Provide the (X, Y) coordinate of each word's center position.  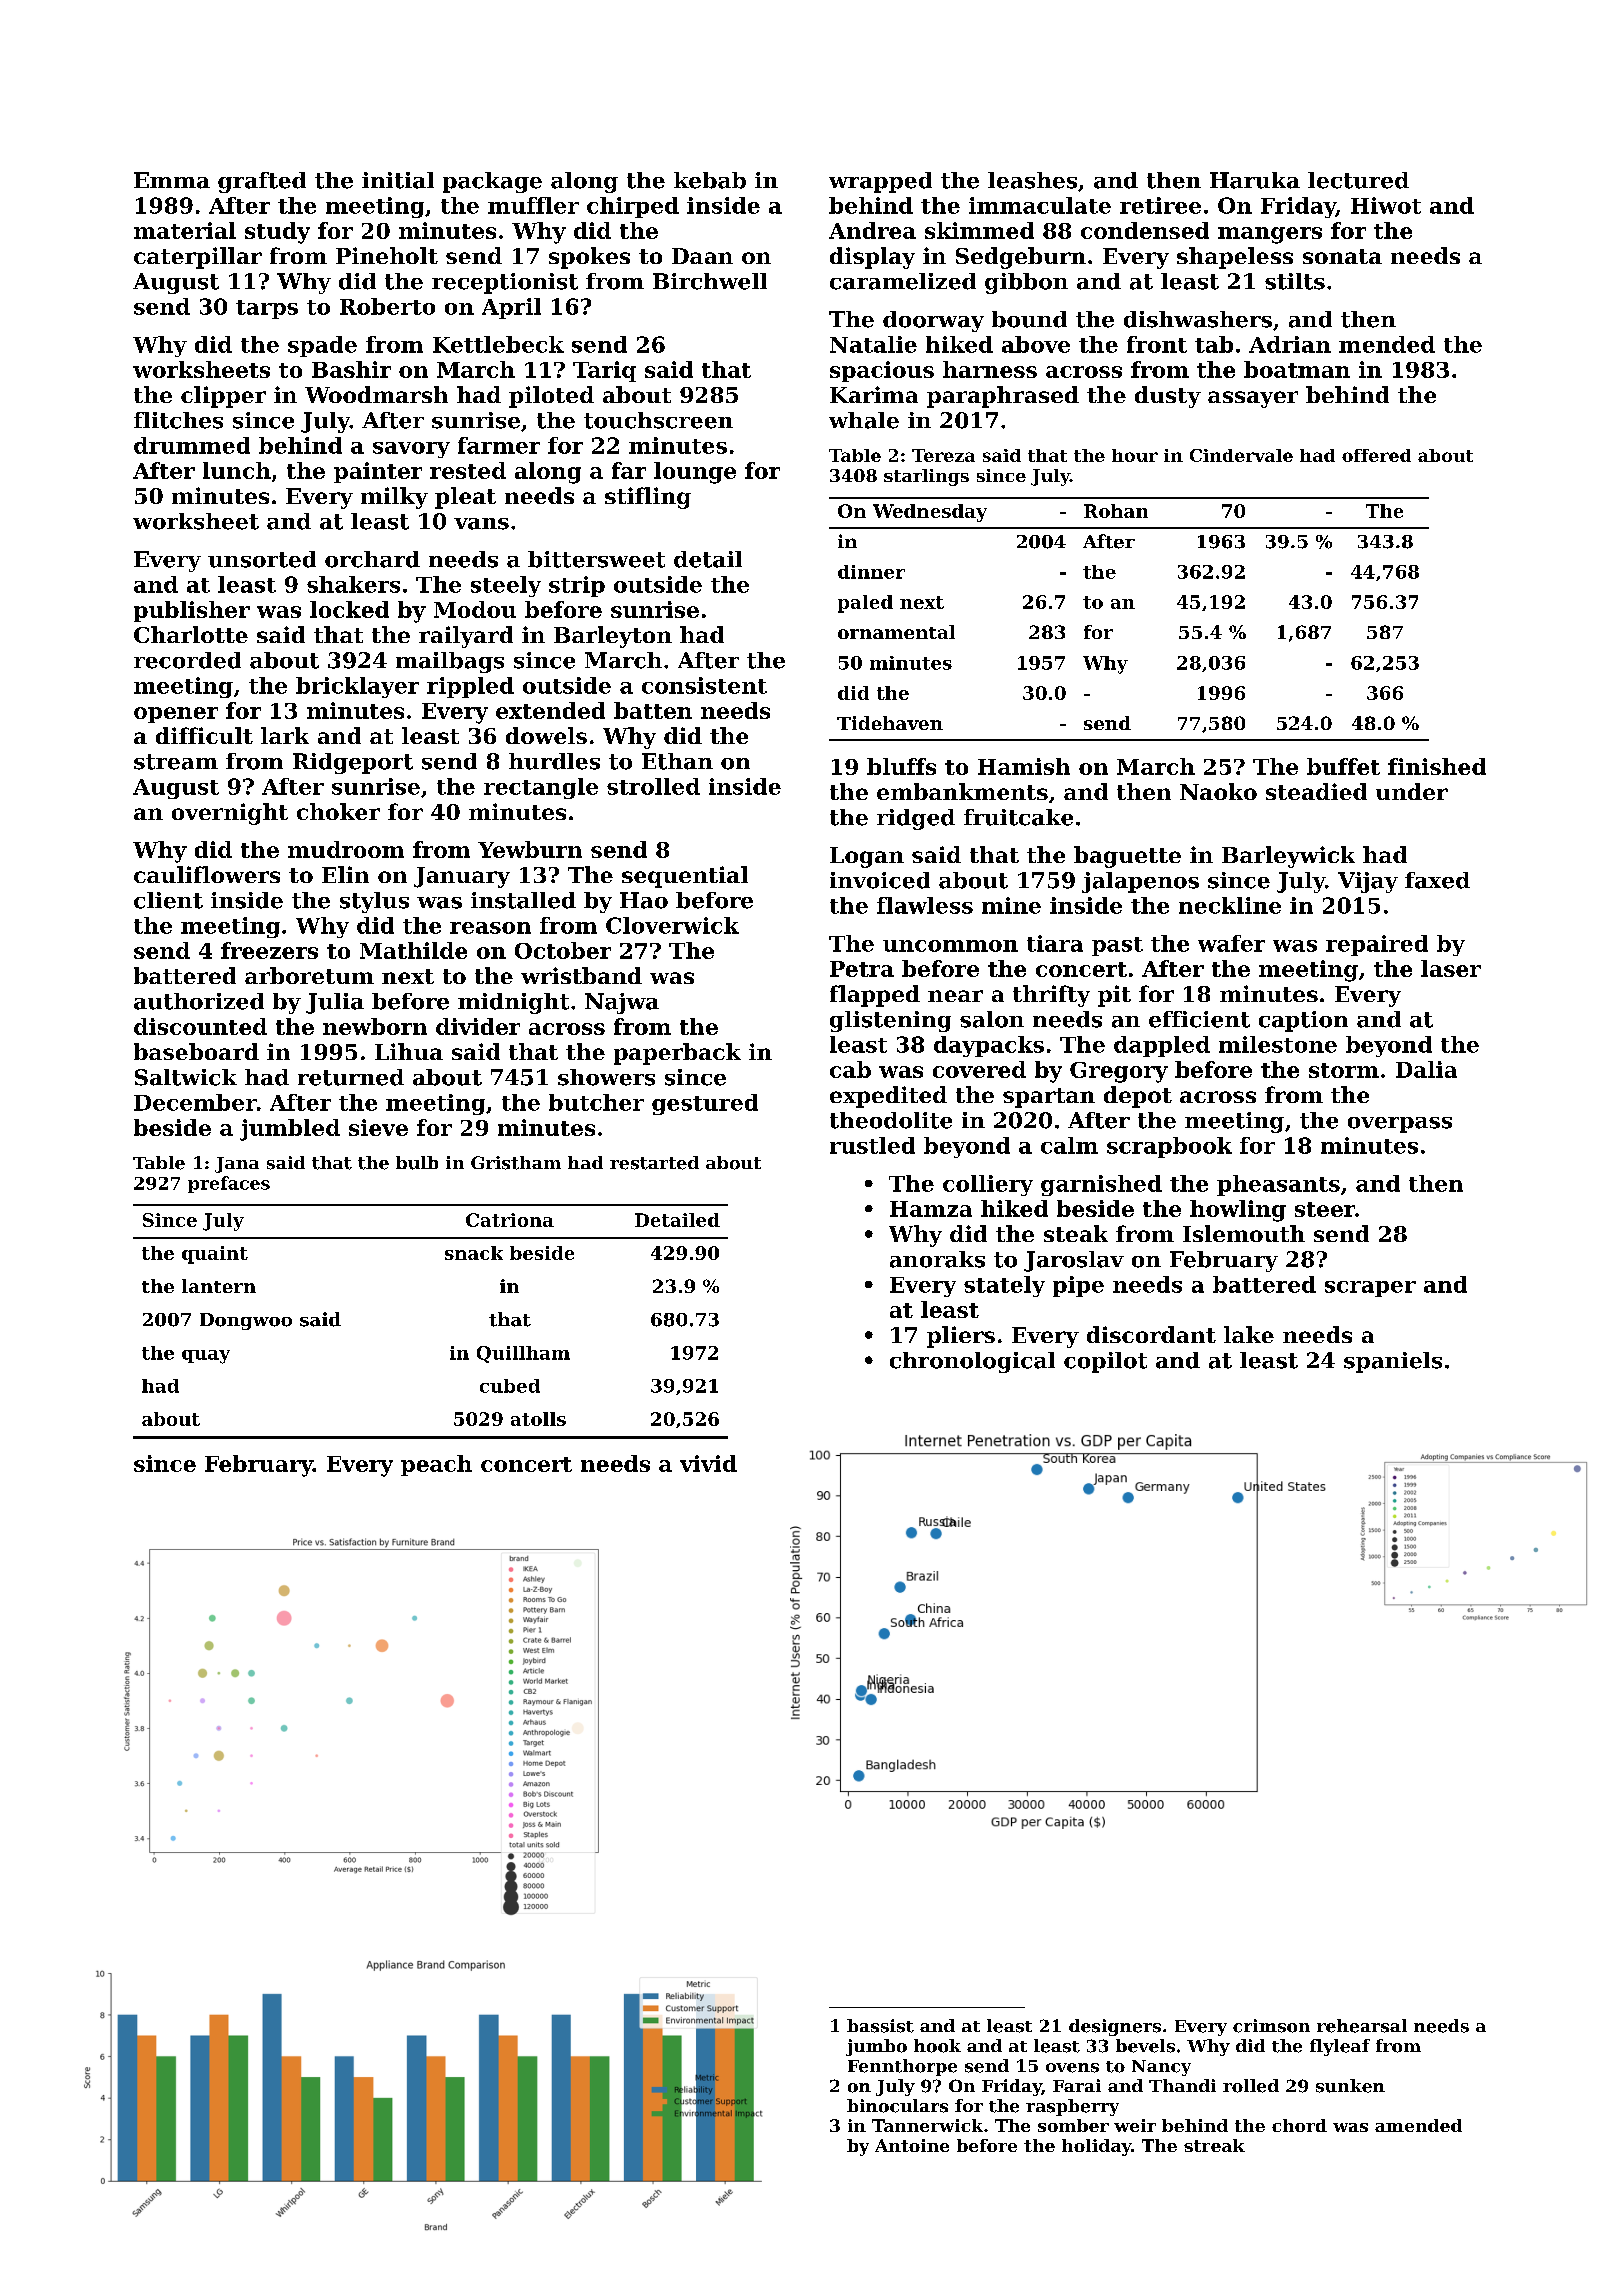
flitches (178, 420)
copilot (1105, 1362)
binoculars (897, 2106)
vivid (708, 1463)
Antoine (912, 2145)
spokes (589, 258)
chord (1299, 2125)
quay (206, 1357)
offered (1376, 455)
